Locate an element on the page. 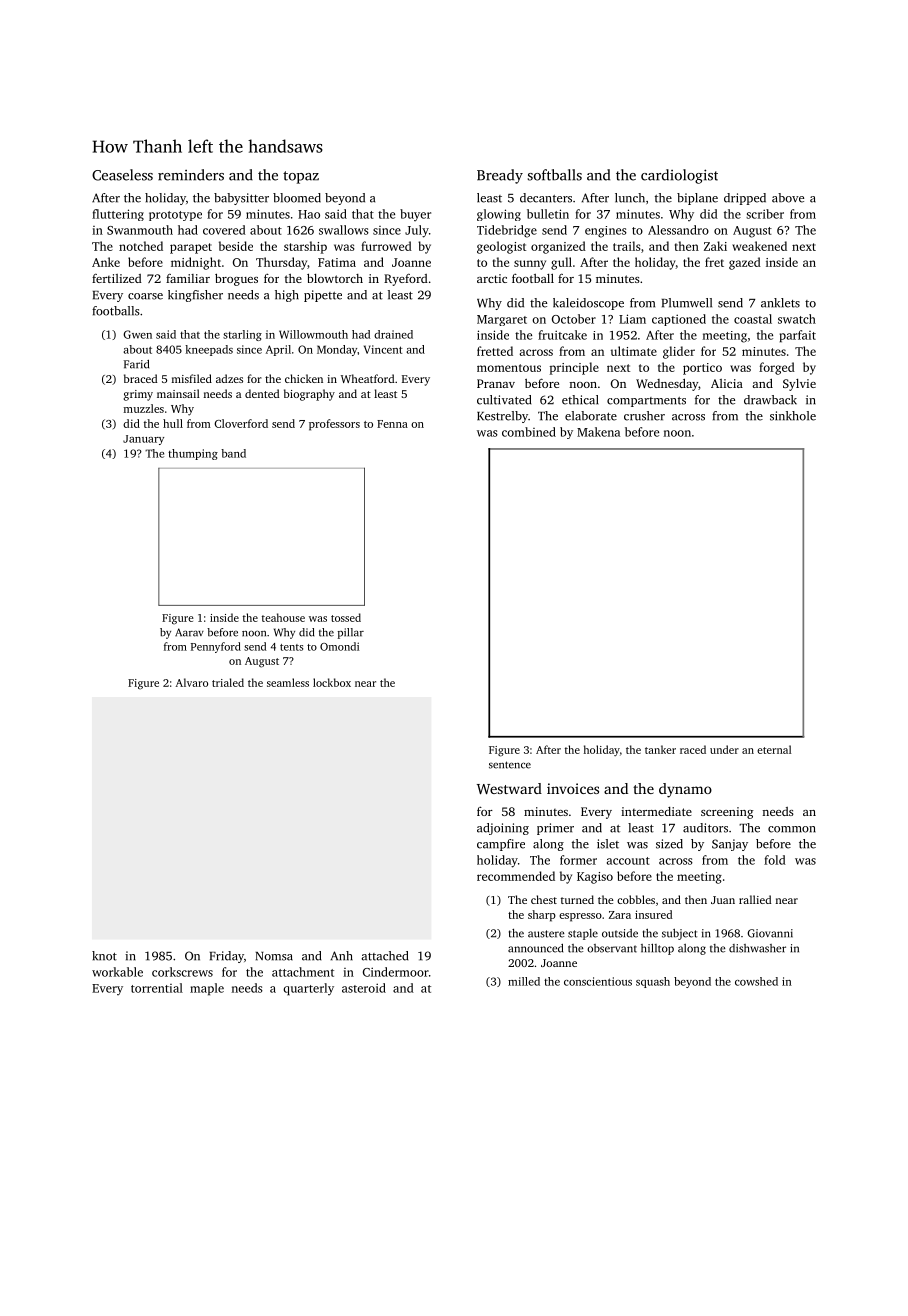 The width and height of the document is (908, 1316). attached is located at coordinates (384, 956).
